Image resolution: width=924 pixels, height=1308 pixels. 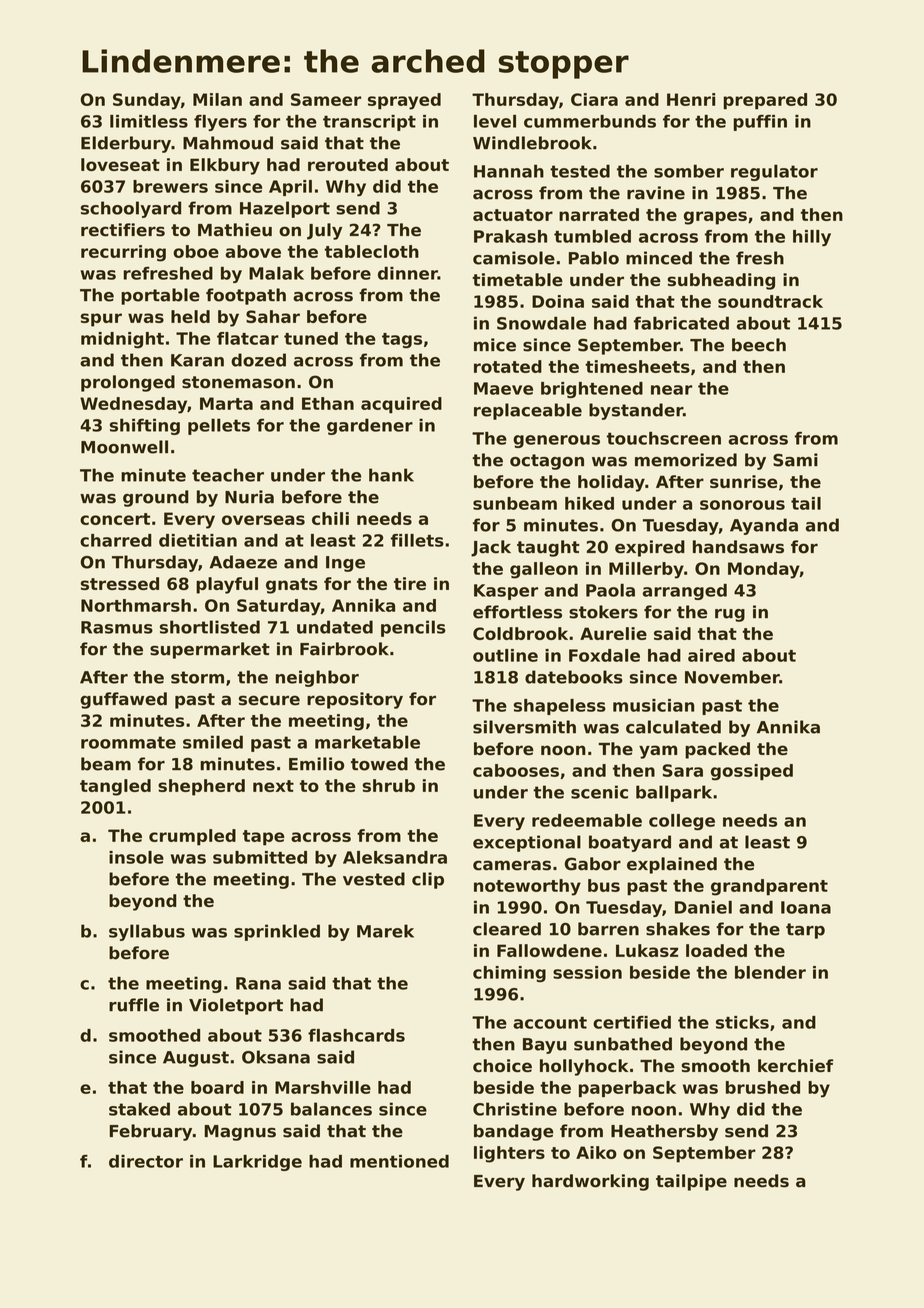 I want to click on level, so click(x=495, y=121).
